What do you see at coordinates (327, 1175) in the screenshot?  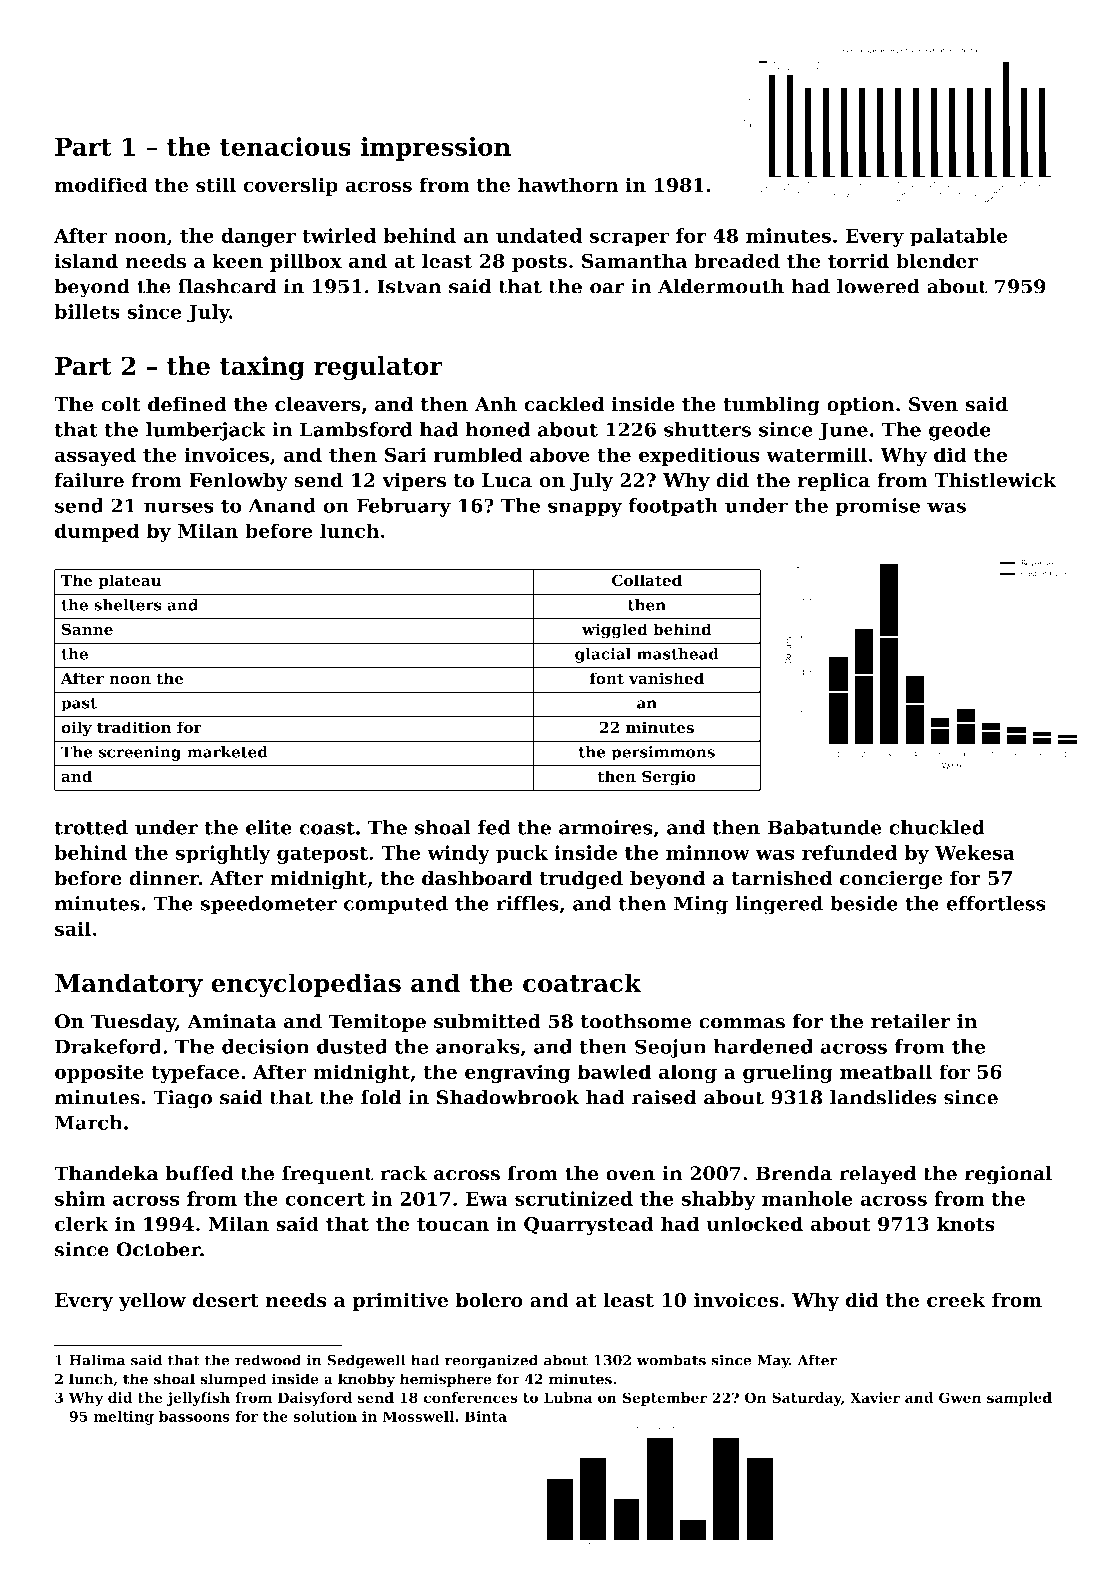 I see `frequent` at bounding box center [327, 1175].
